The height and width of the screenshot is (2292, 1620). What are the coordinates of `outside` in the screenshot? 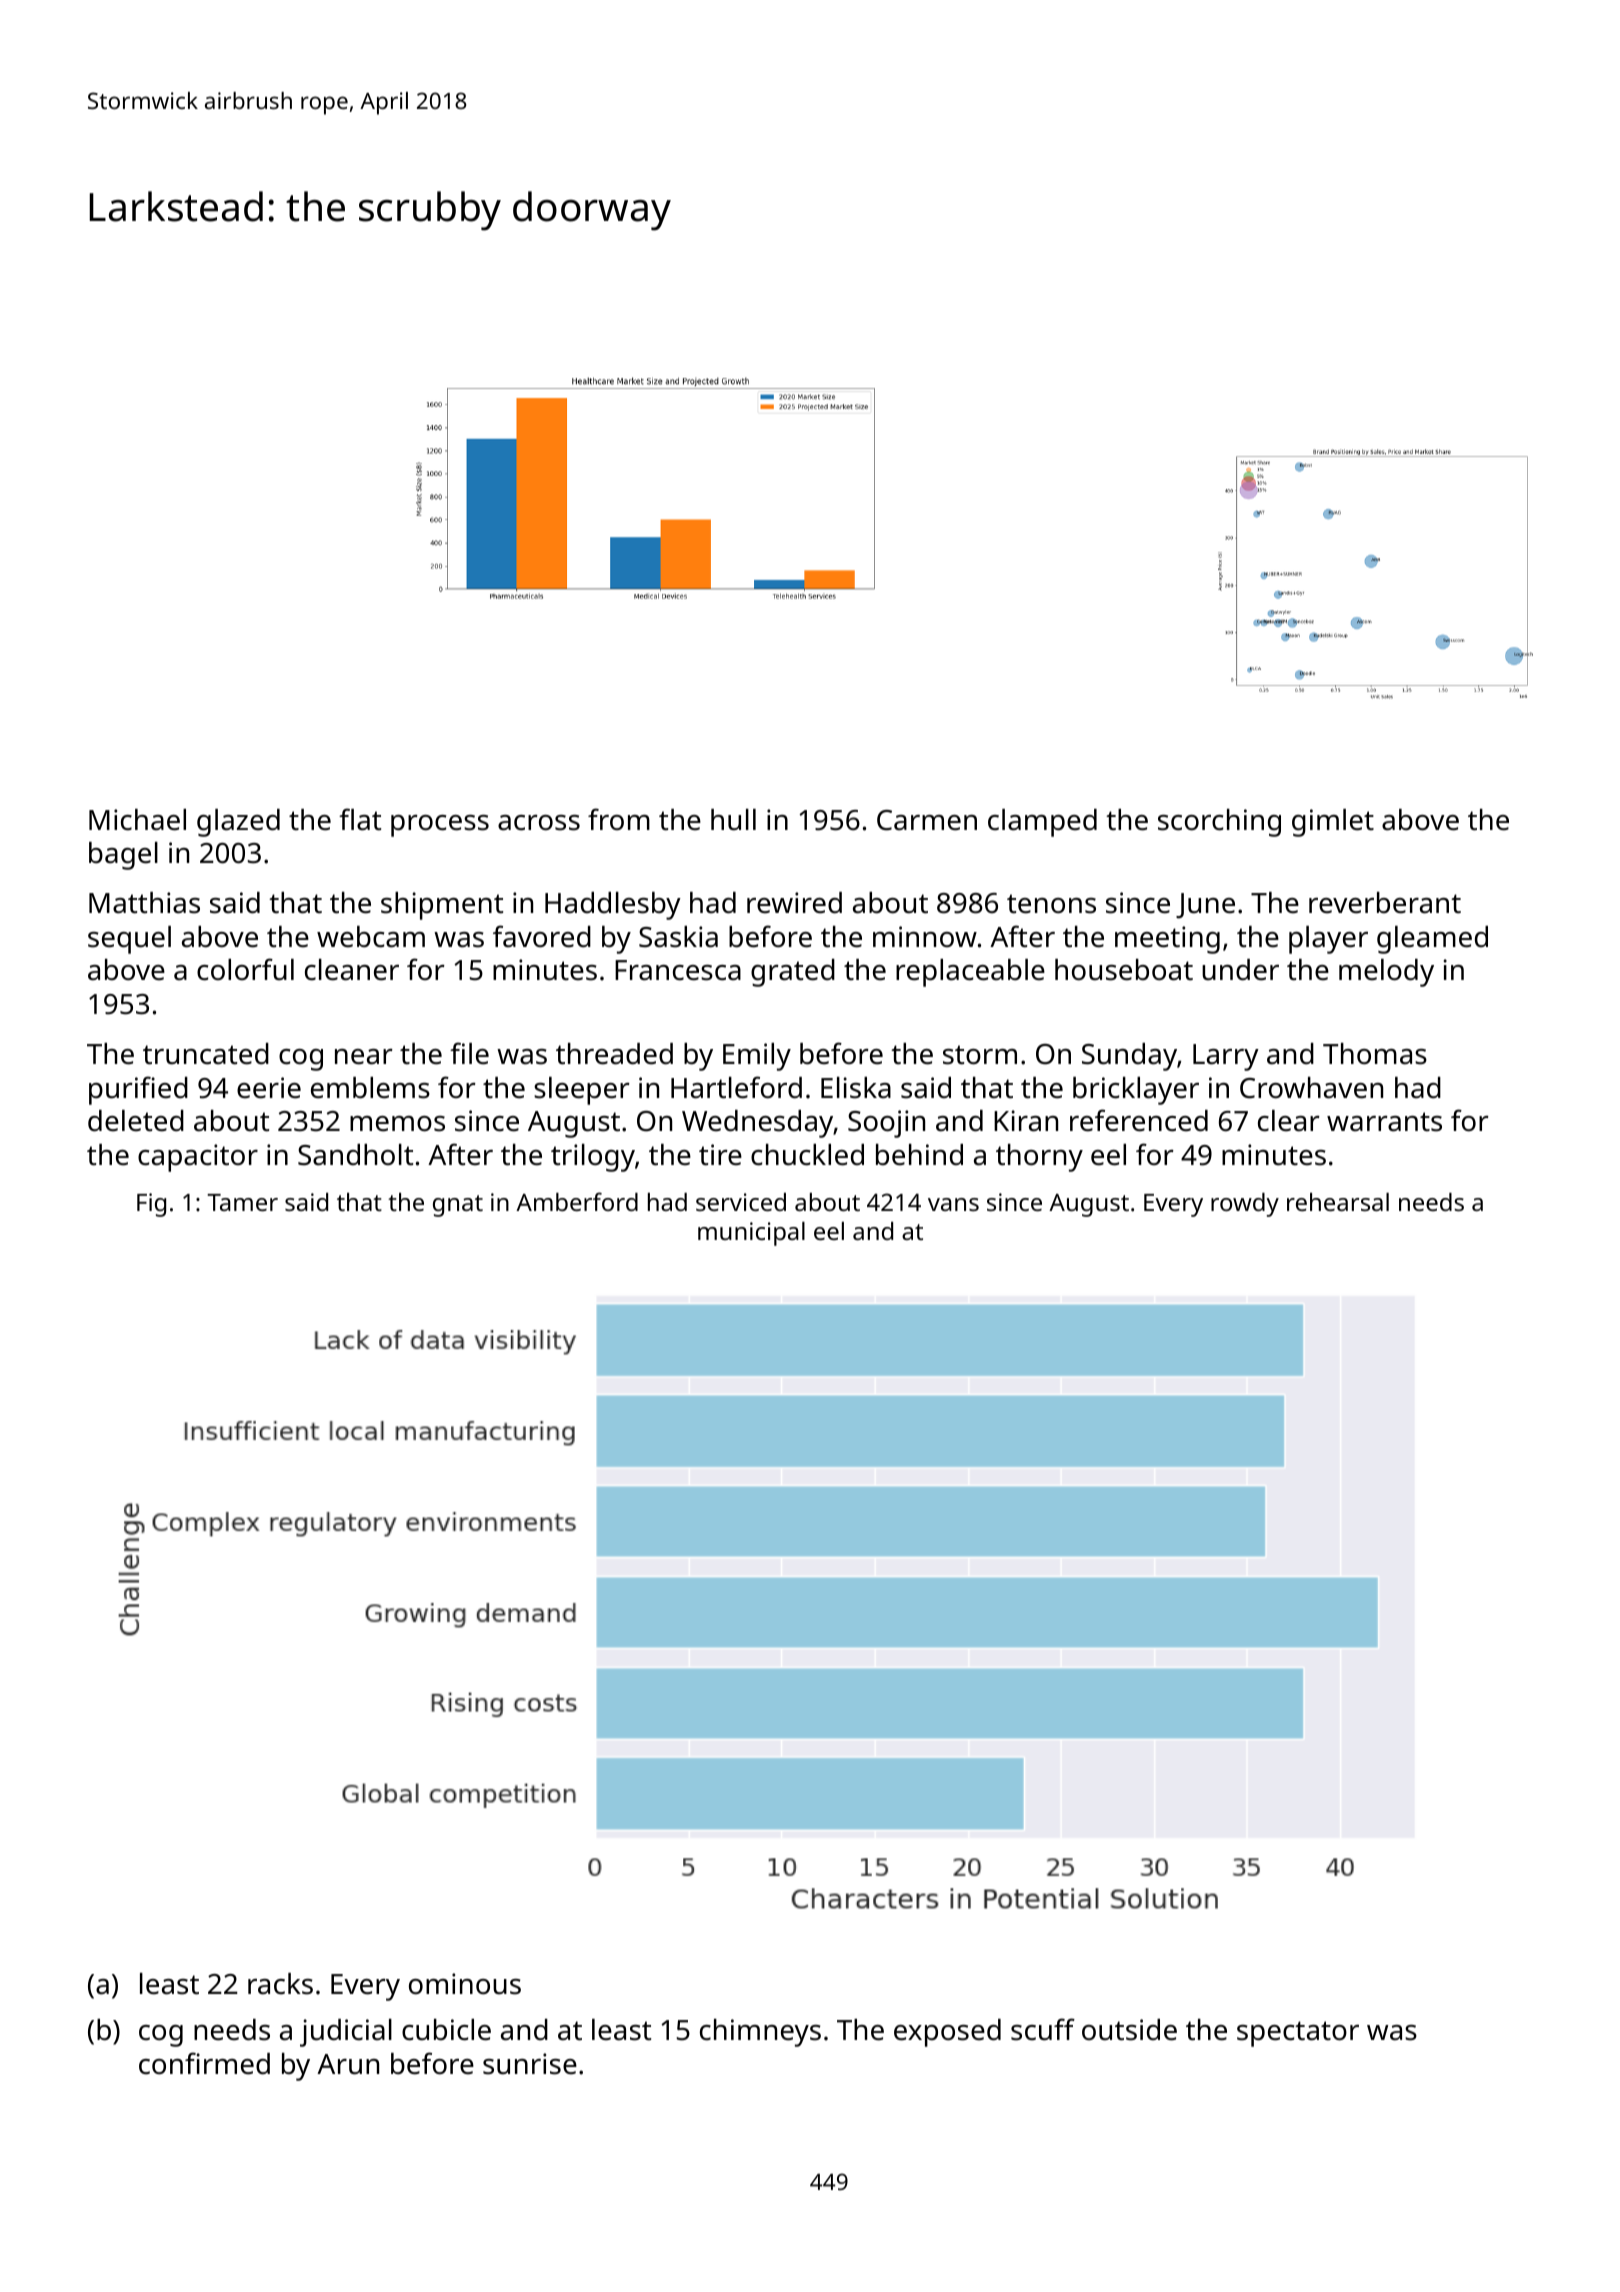 It's located at (1129, 2030).
